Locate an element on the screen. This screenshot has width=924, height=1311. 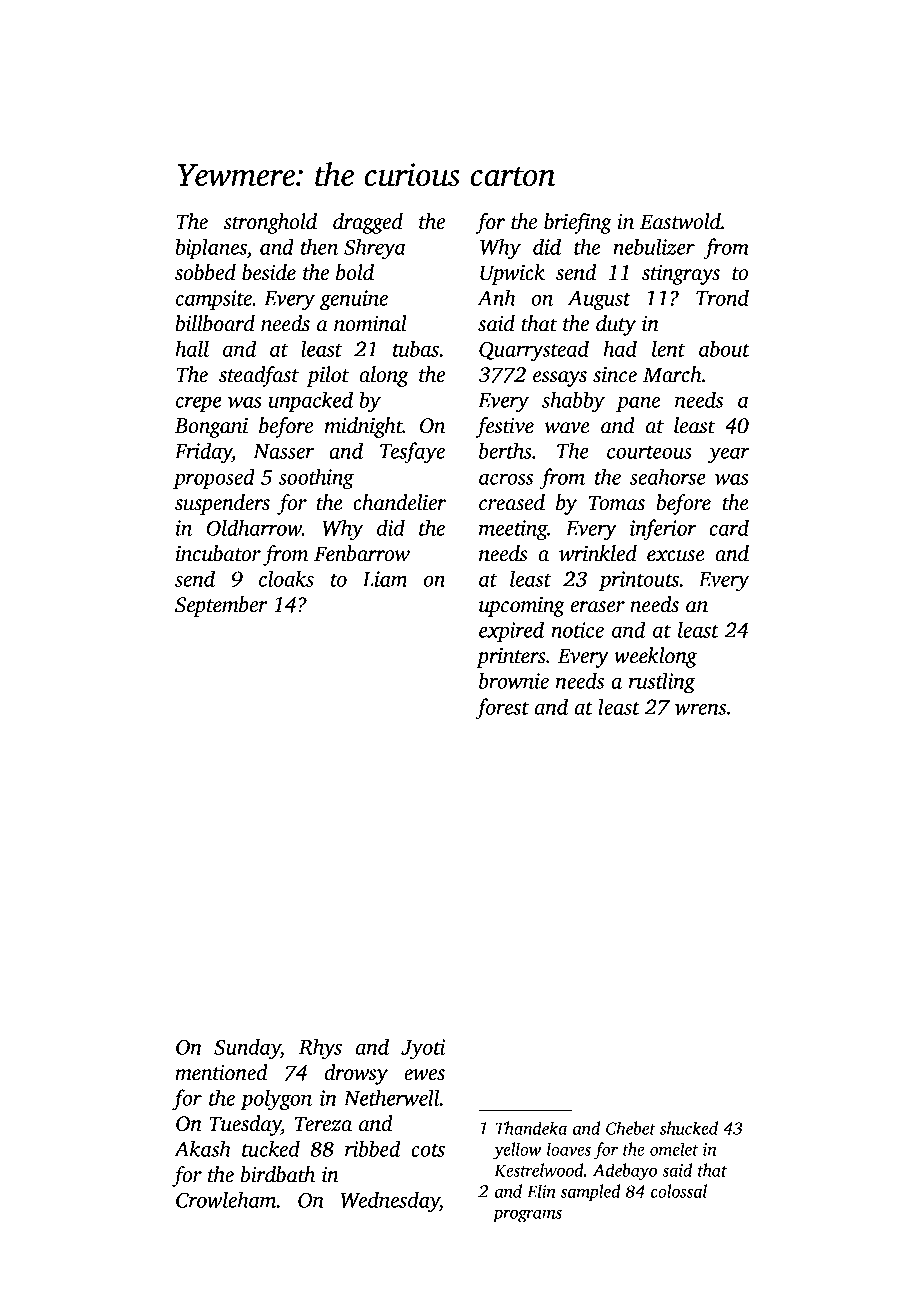
incubator is located at coordinates (218, 553).
